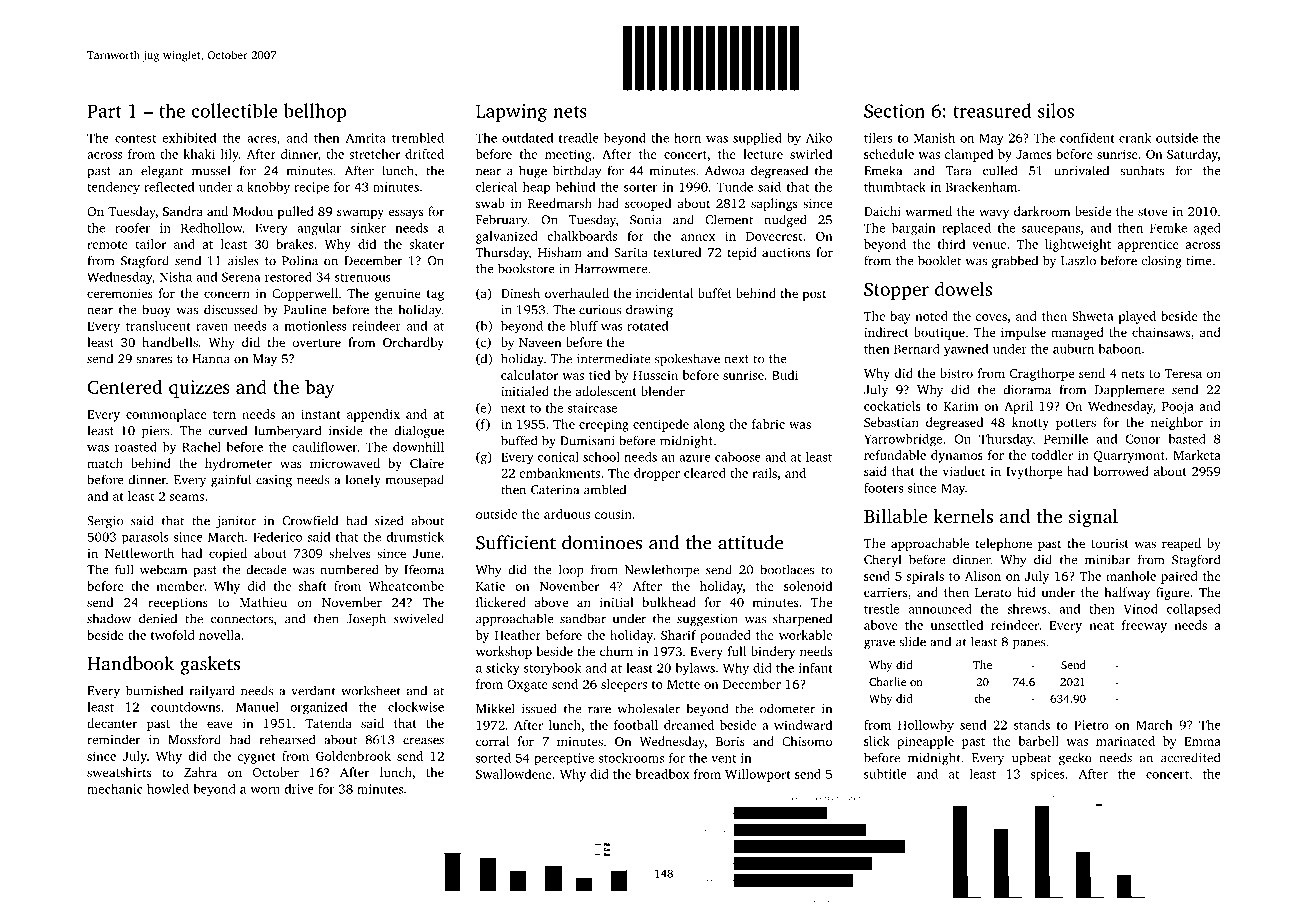 The width and height of the screenshot is (1308, 924). What do you see at coordinates (662, 570) in the screenshot?
I see `Newlethorpe` at bounding box center [662, 570].
